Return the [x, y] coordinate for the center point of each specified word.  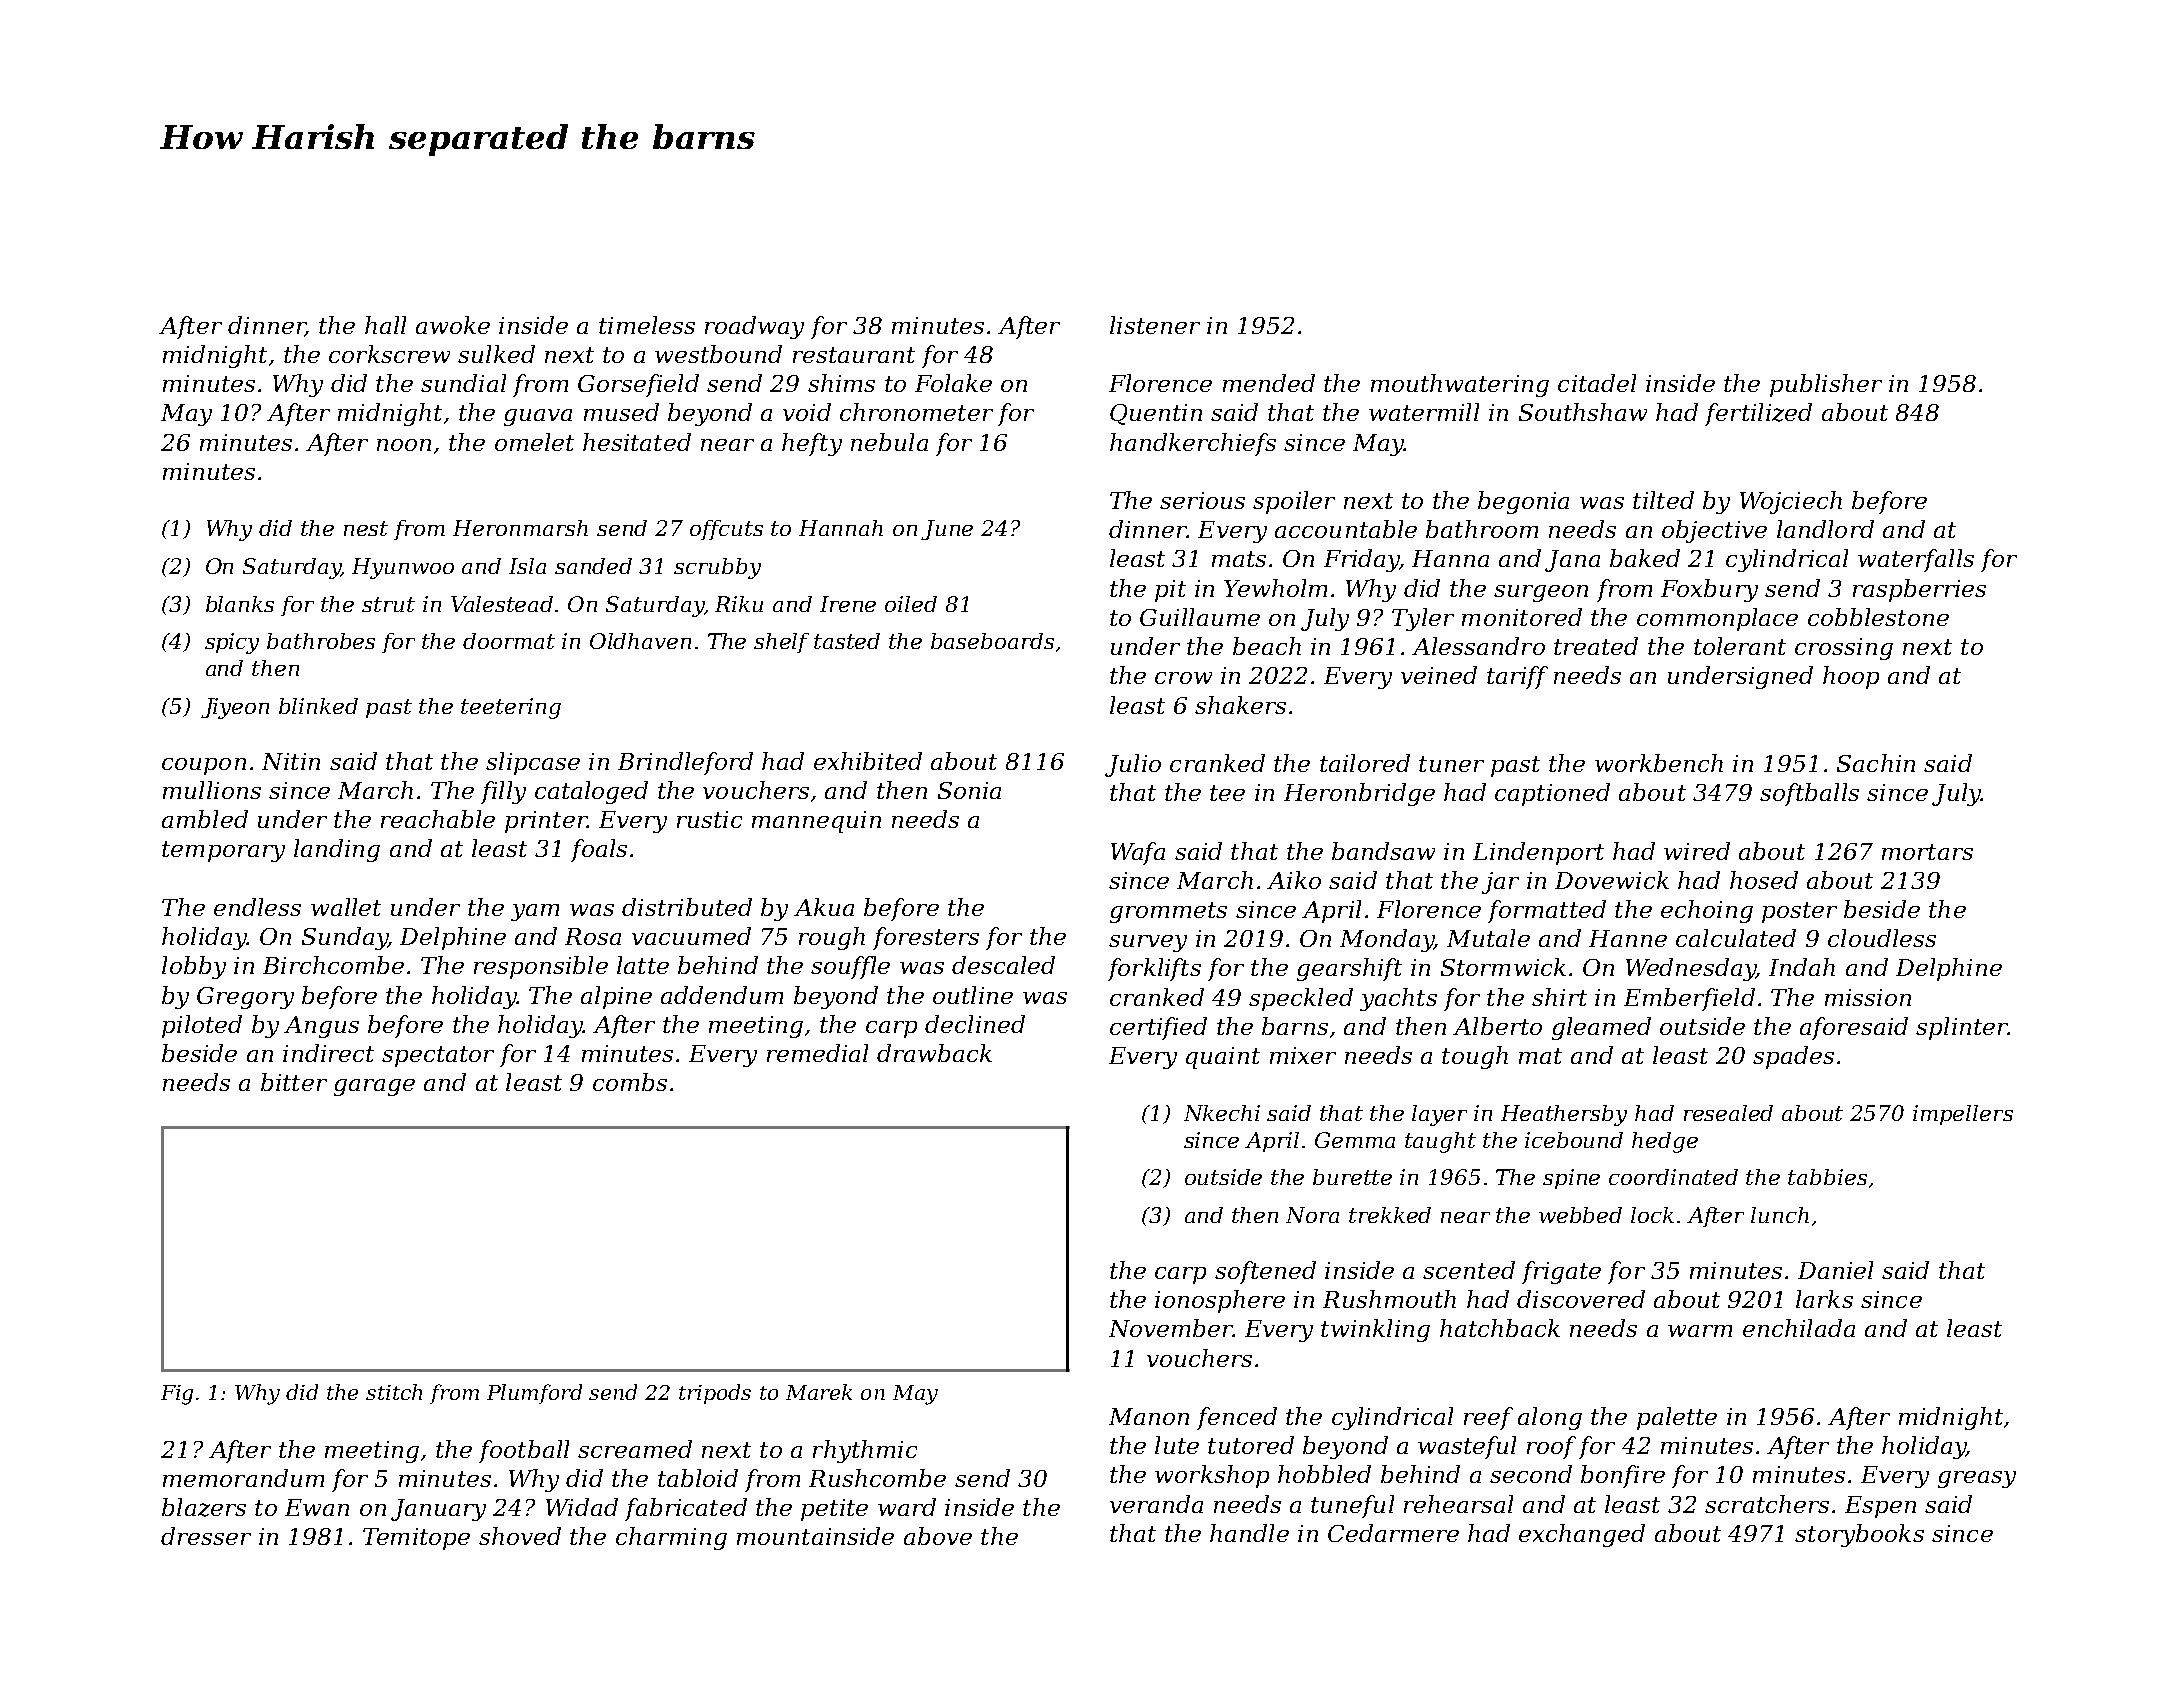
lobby [194, 967]
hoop [1851, 677]
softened [1265, 1272]
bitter [294, 1082]
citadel [1597, 383]
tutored [1251, 1445]
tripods [715, 1394]
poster [1799, 912]
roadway [754, 327]
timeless [647, 325]
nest [366, 528]
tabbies [1827, 1177]
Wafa [1138, 853]
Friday [1361, 560]
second [1531, 1474]
